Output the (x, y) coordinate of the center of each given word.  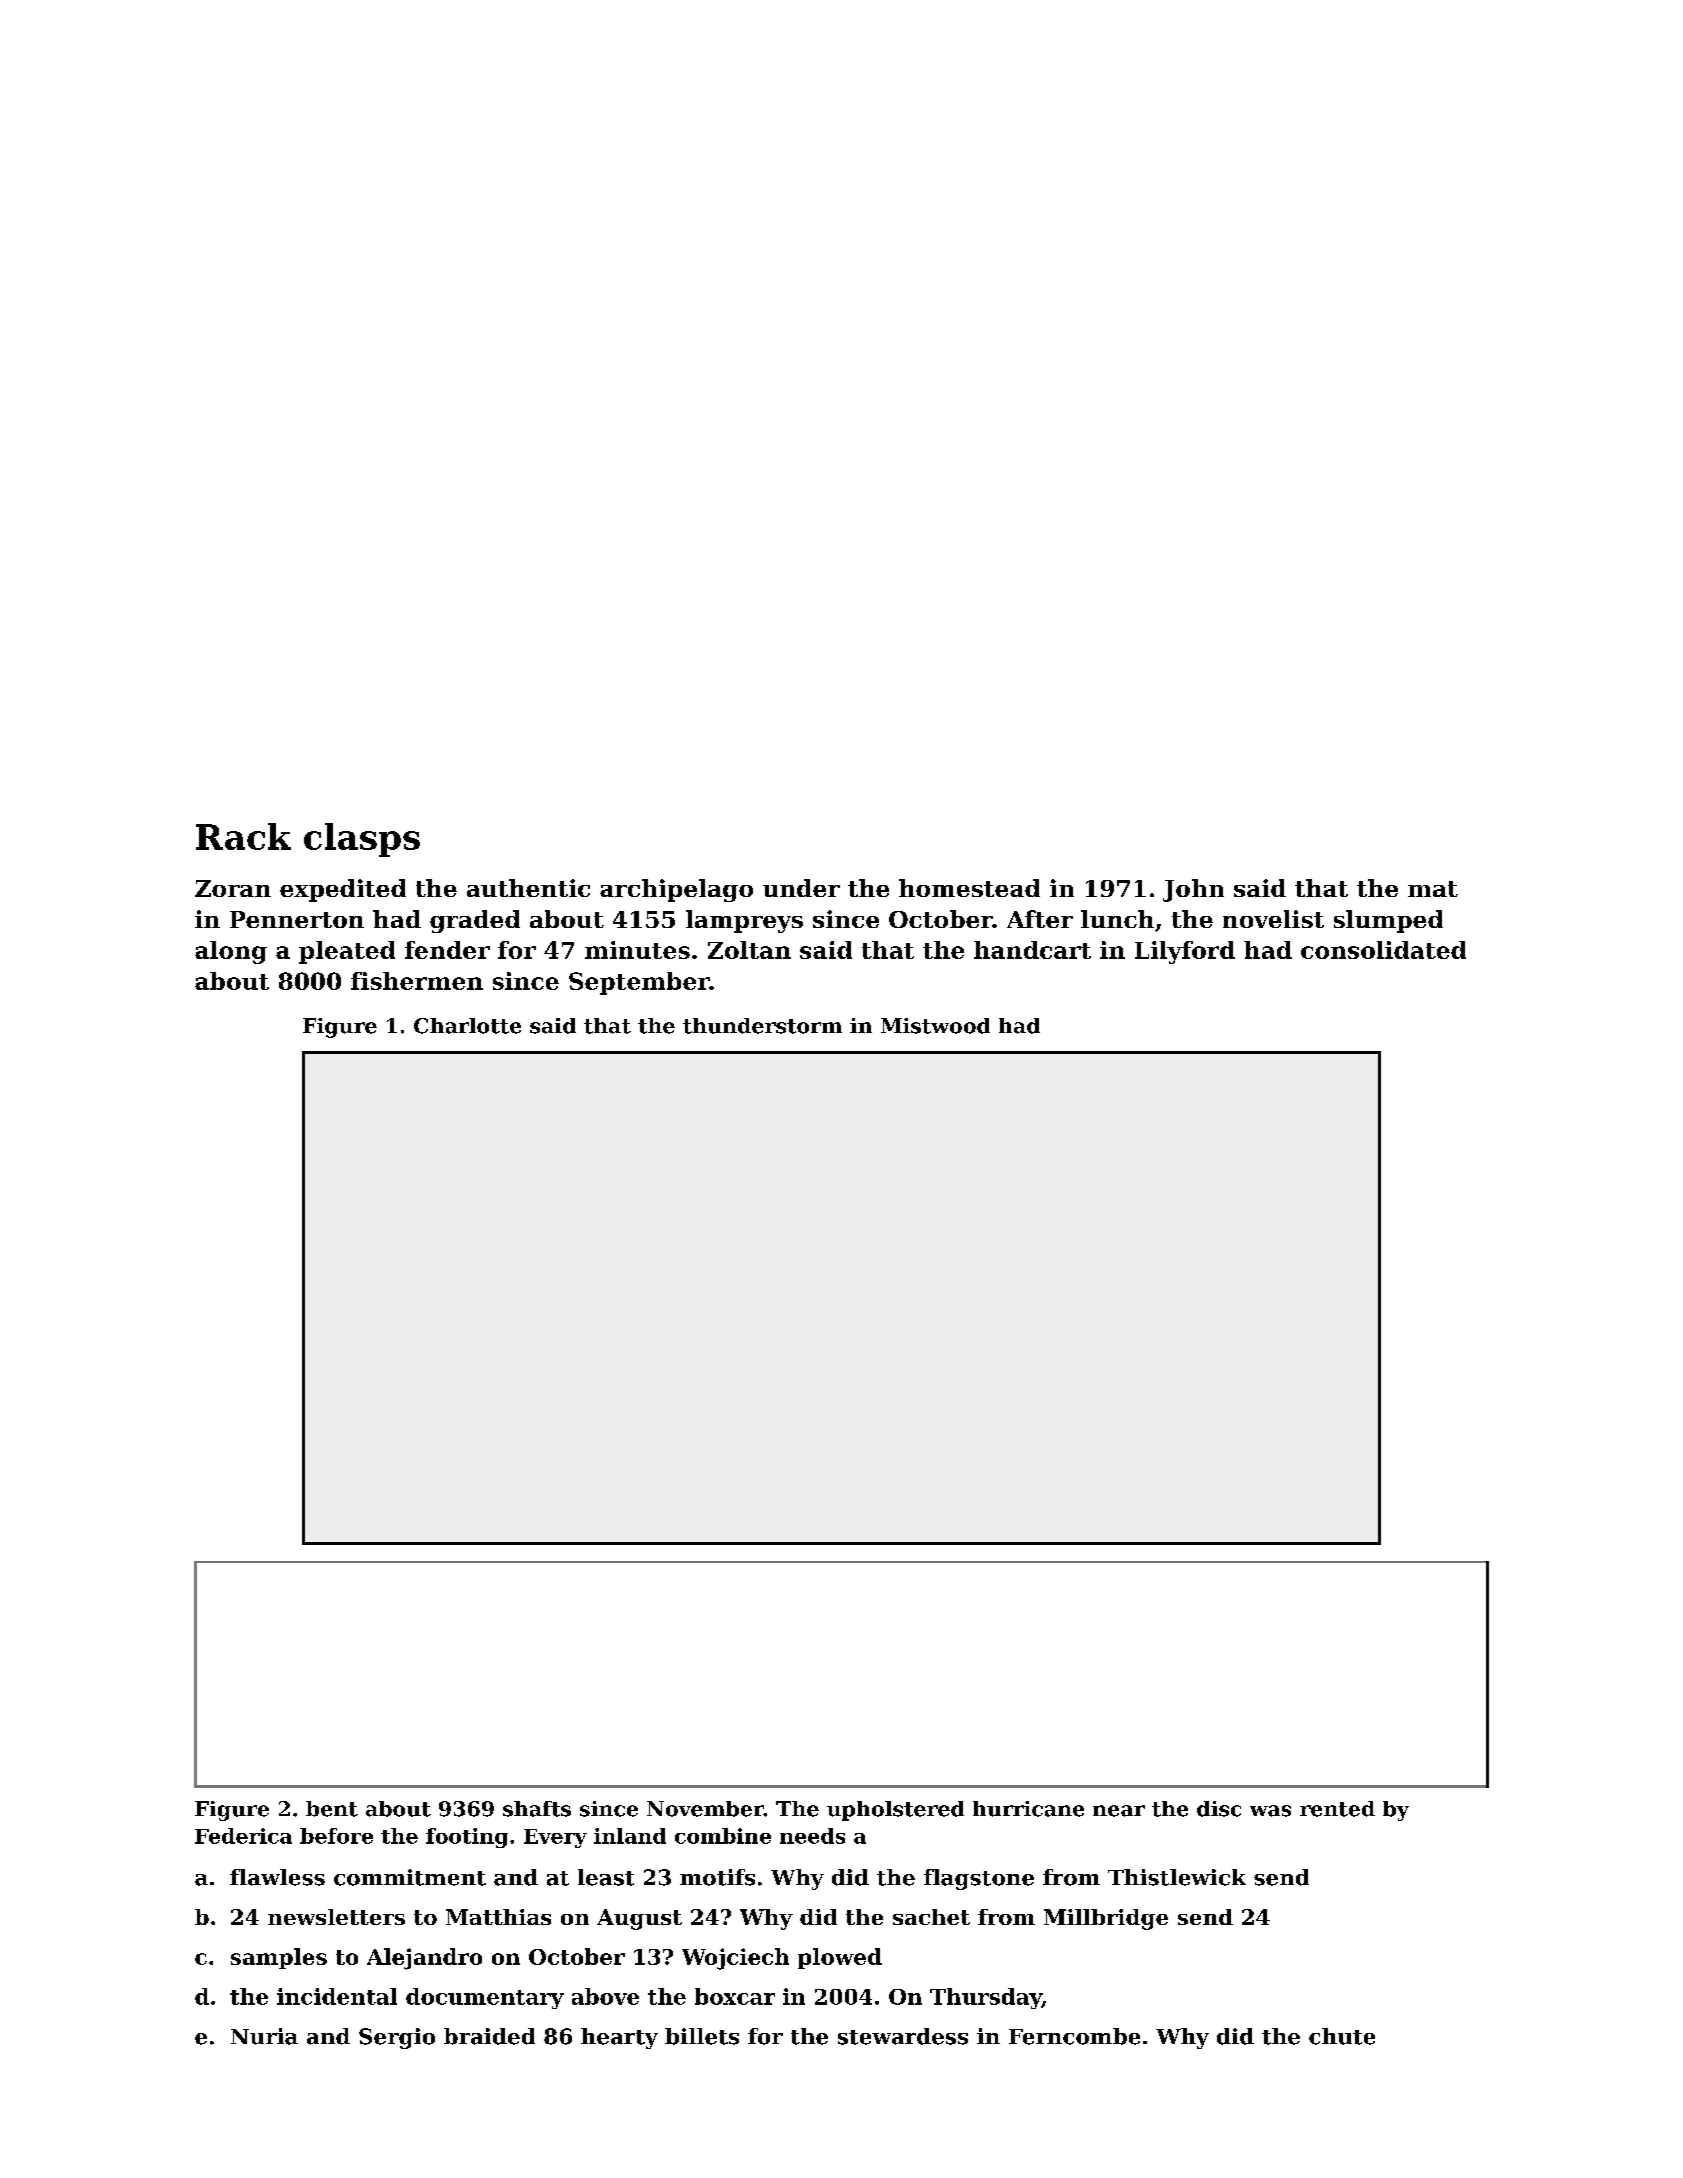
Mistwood (935, 1026)
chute (1342, 2036)
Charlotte (467, 1026)
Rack (243, 836)
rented (1337, 1809)
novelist (1273, 919)
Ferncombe (1074, 2036)
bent (332, 1809)
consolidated (1383, 950)
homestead (969, 888)
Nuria (264, 2036)
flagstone (979, 1879)
